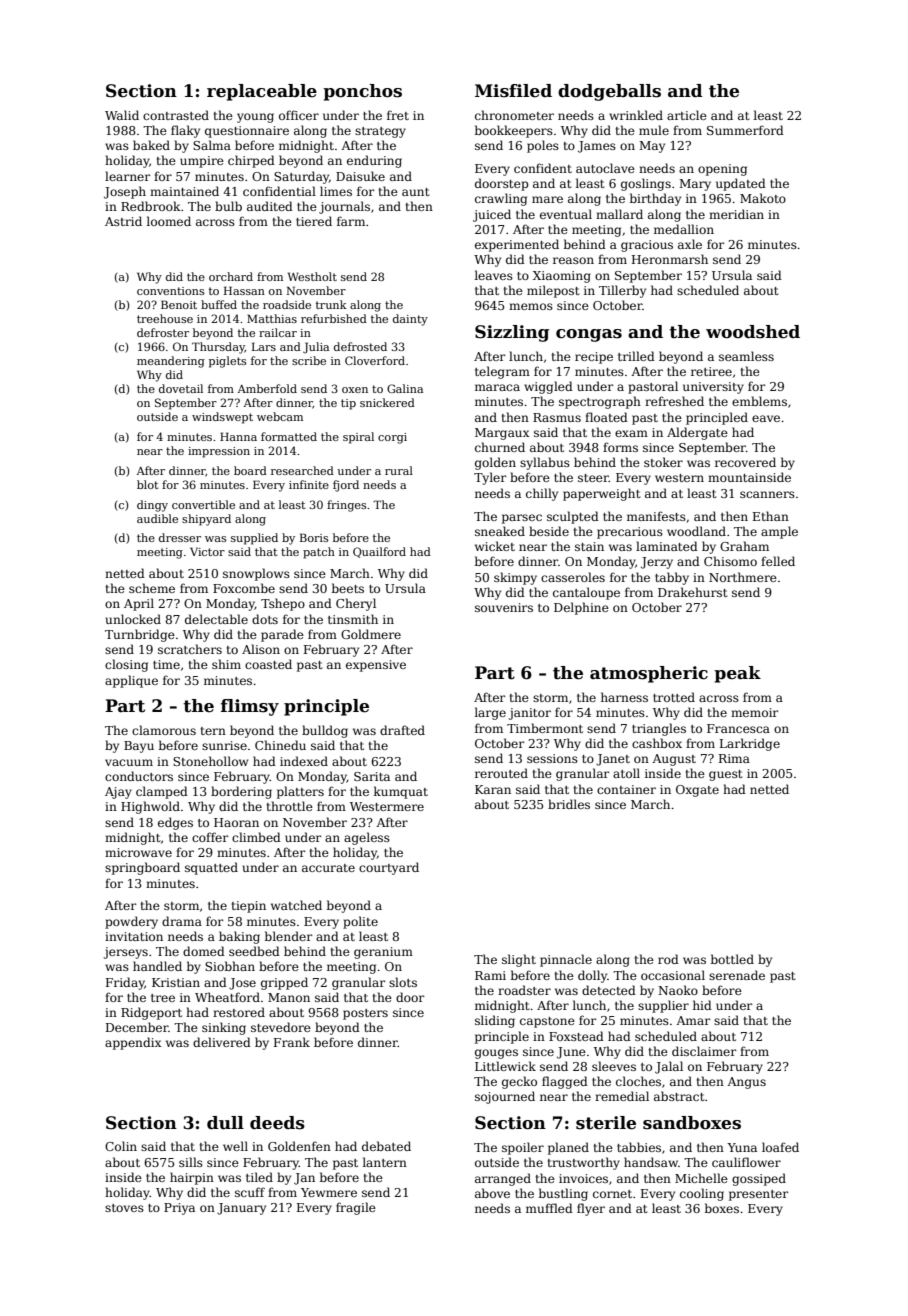 Image resolution: width=908 pixels, height=1316 pixels. I want to click on Francesca, so click(738, 728).
